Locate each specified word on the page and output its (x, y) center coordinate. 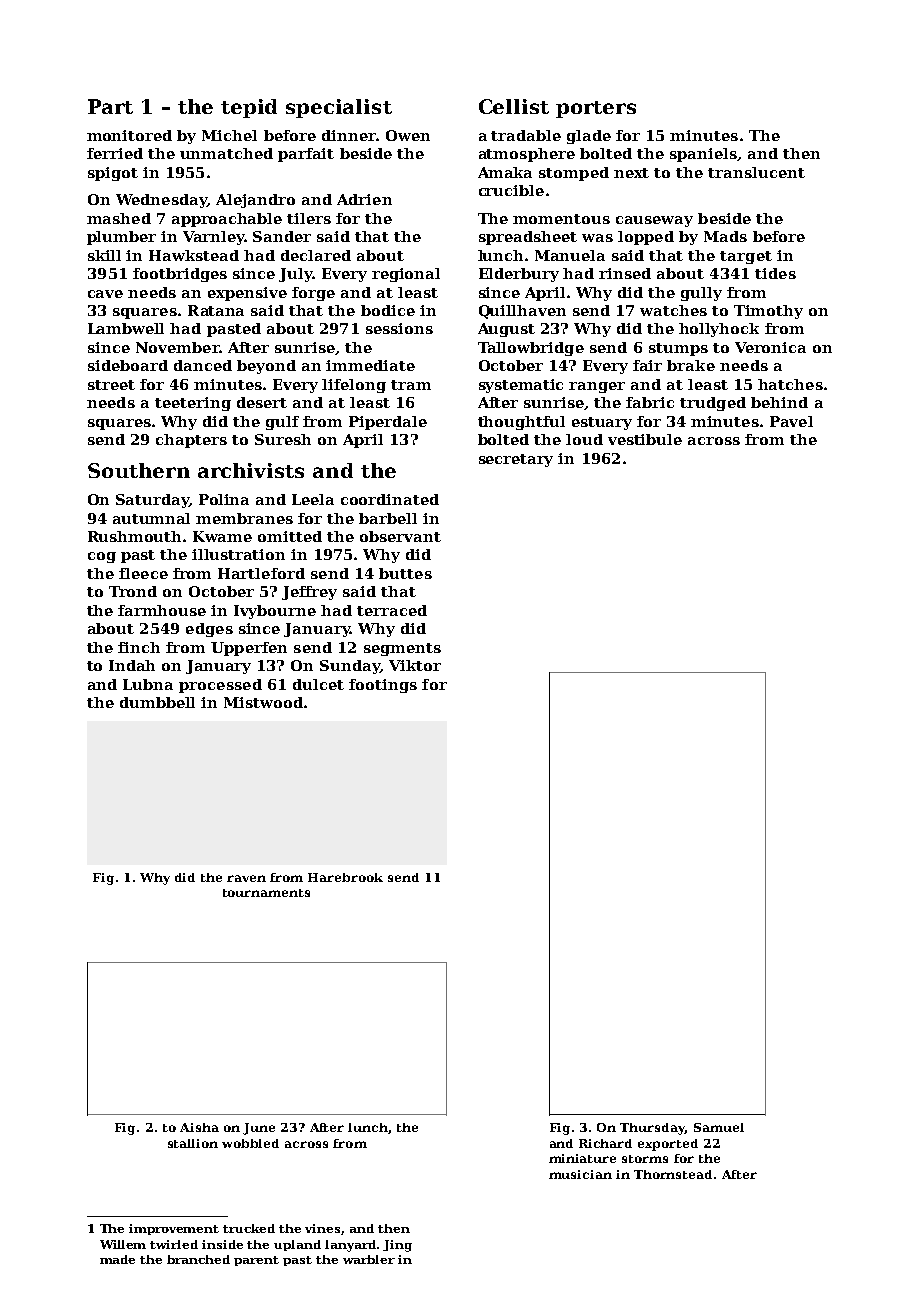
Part (110, 106)
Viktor (415, 665)
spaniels (703, 155)
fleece (143, 573)
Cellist (514, 106)
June (259, 1129)
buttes (405, 573)
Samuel (719, 1127)
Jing (397, 1246)
